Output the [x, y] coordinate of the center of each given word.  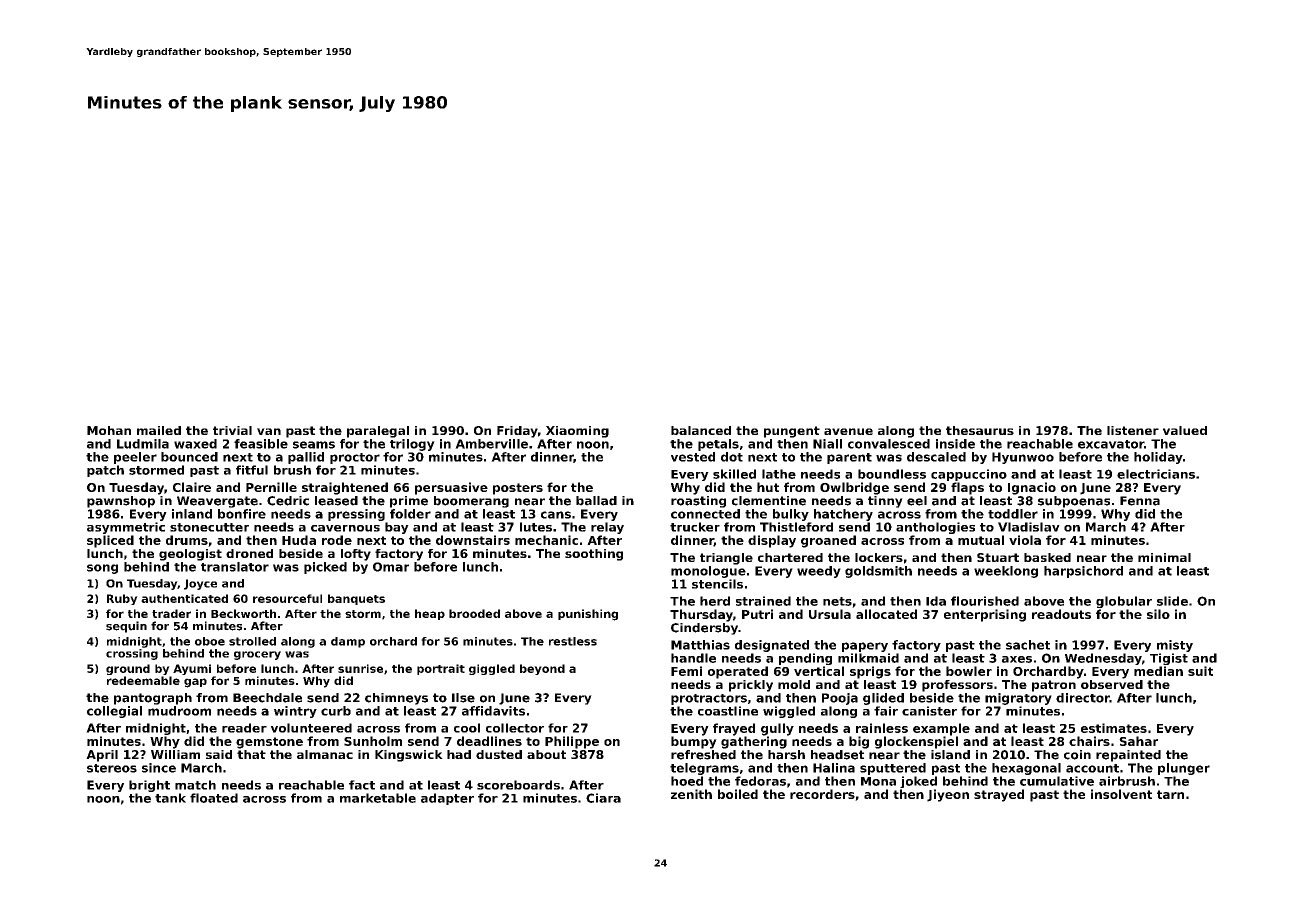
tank [170, 798]
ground [128, 669]
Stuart [998, 557]
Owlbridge [854, 488]
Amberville [491, 444]
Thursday [701, 615]
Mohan [109, 430]
